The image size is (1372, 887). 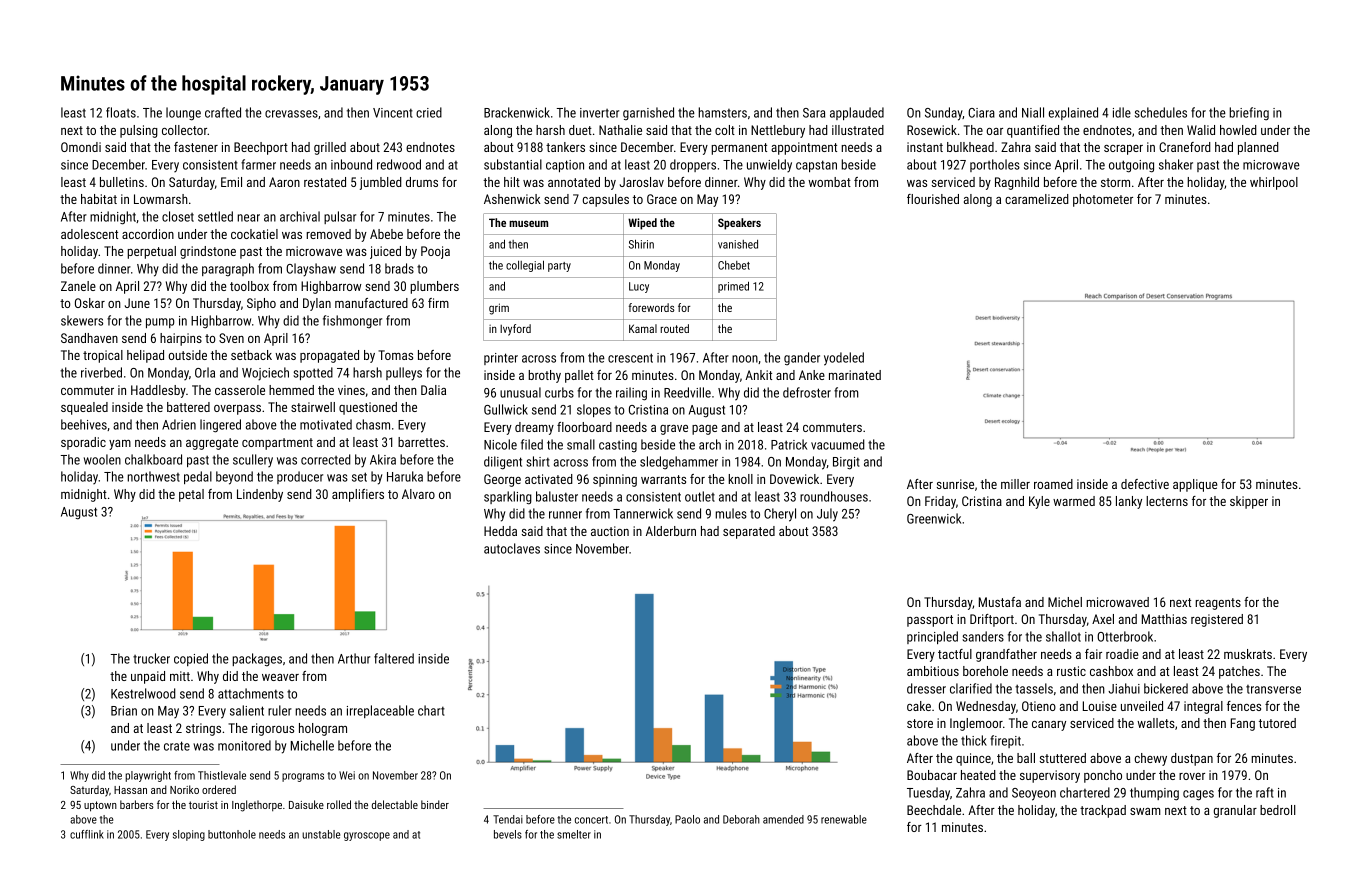 I want to click on reagents, so click(x=1218, y=604).
